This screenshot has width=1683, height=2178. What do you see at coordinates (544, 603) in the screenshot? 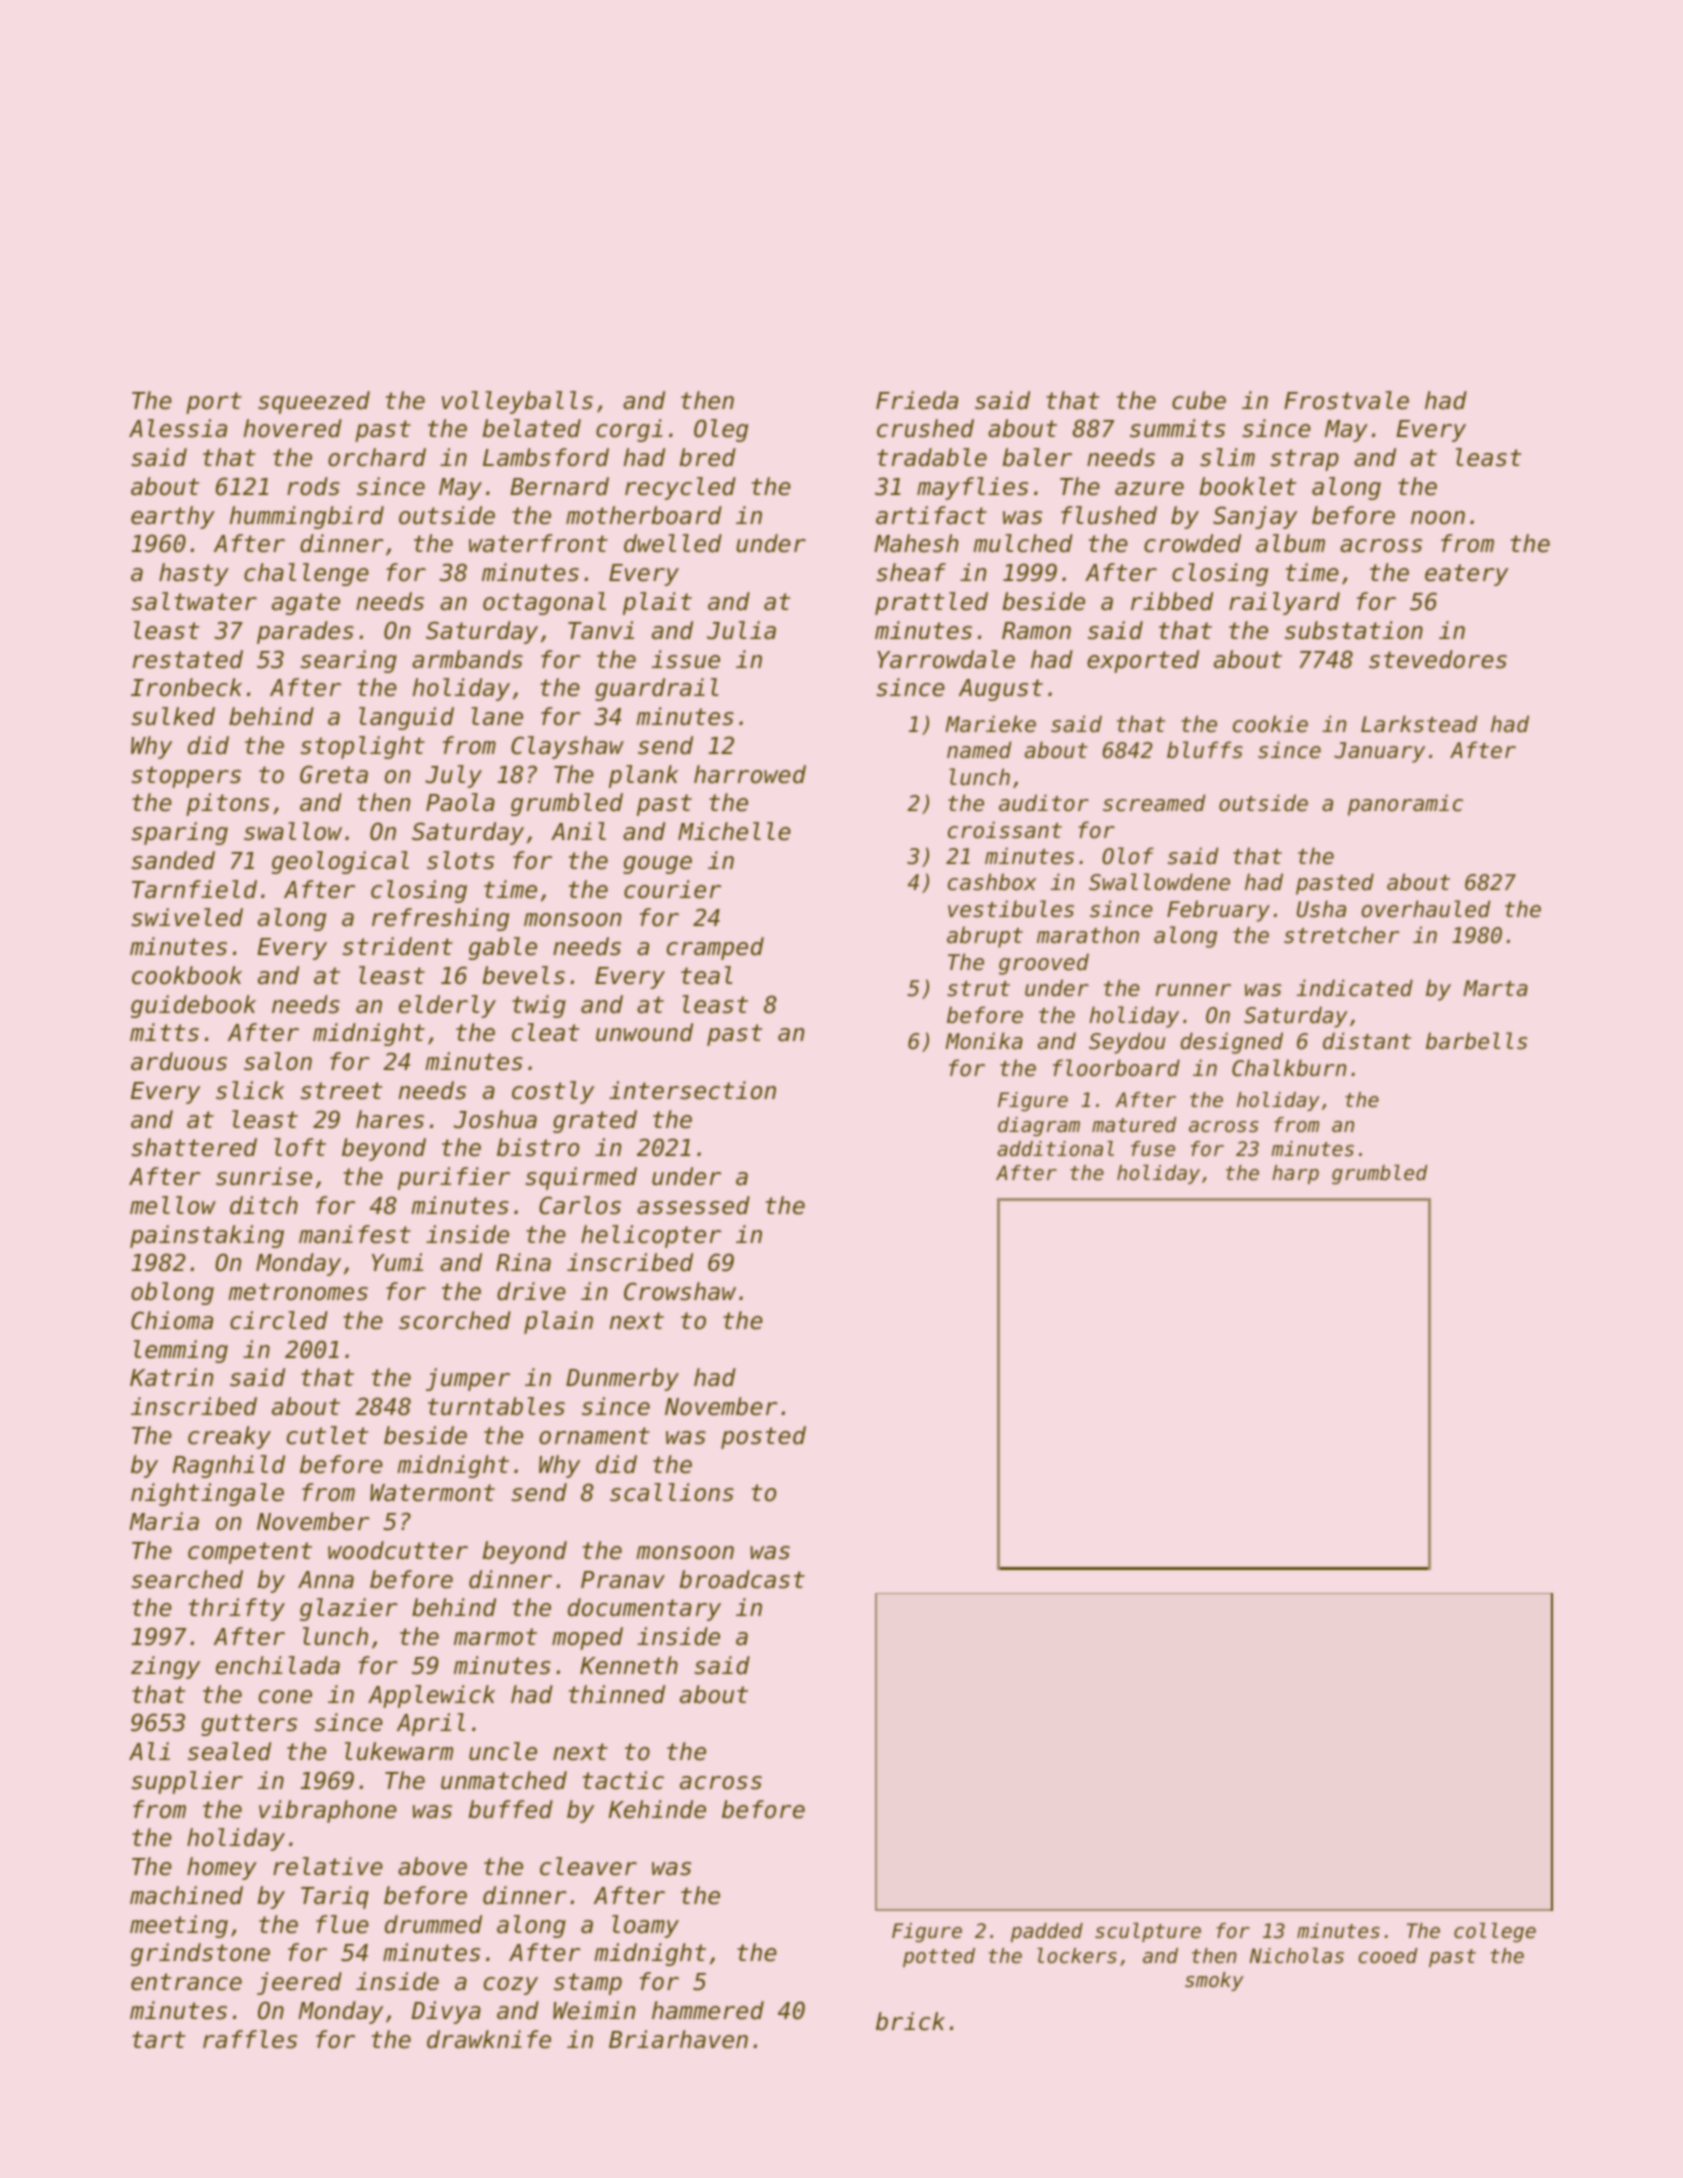
I see `octagonal` at bounding box center [544, 603].
